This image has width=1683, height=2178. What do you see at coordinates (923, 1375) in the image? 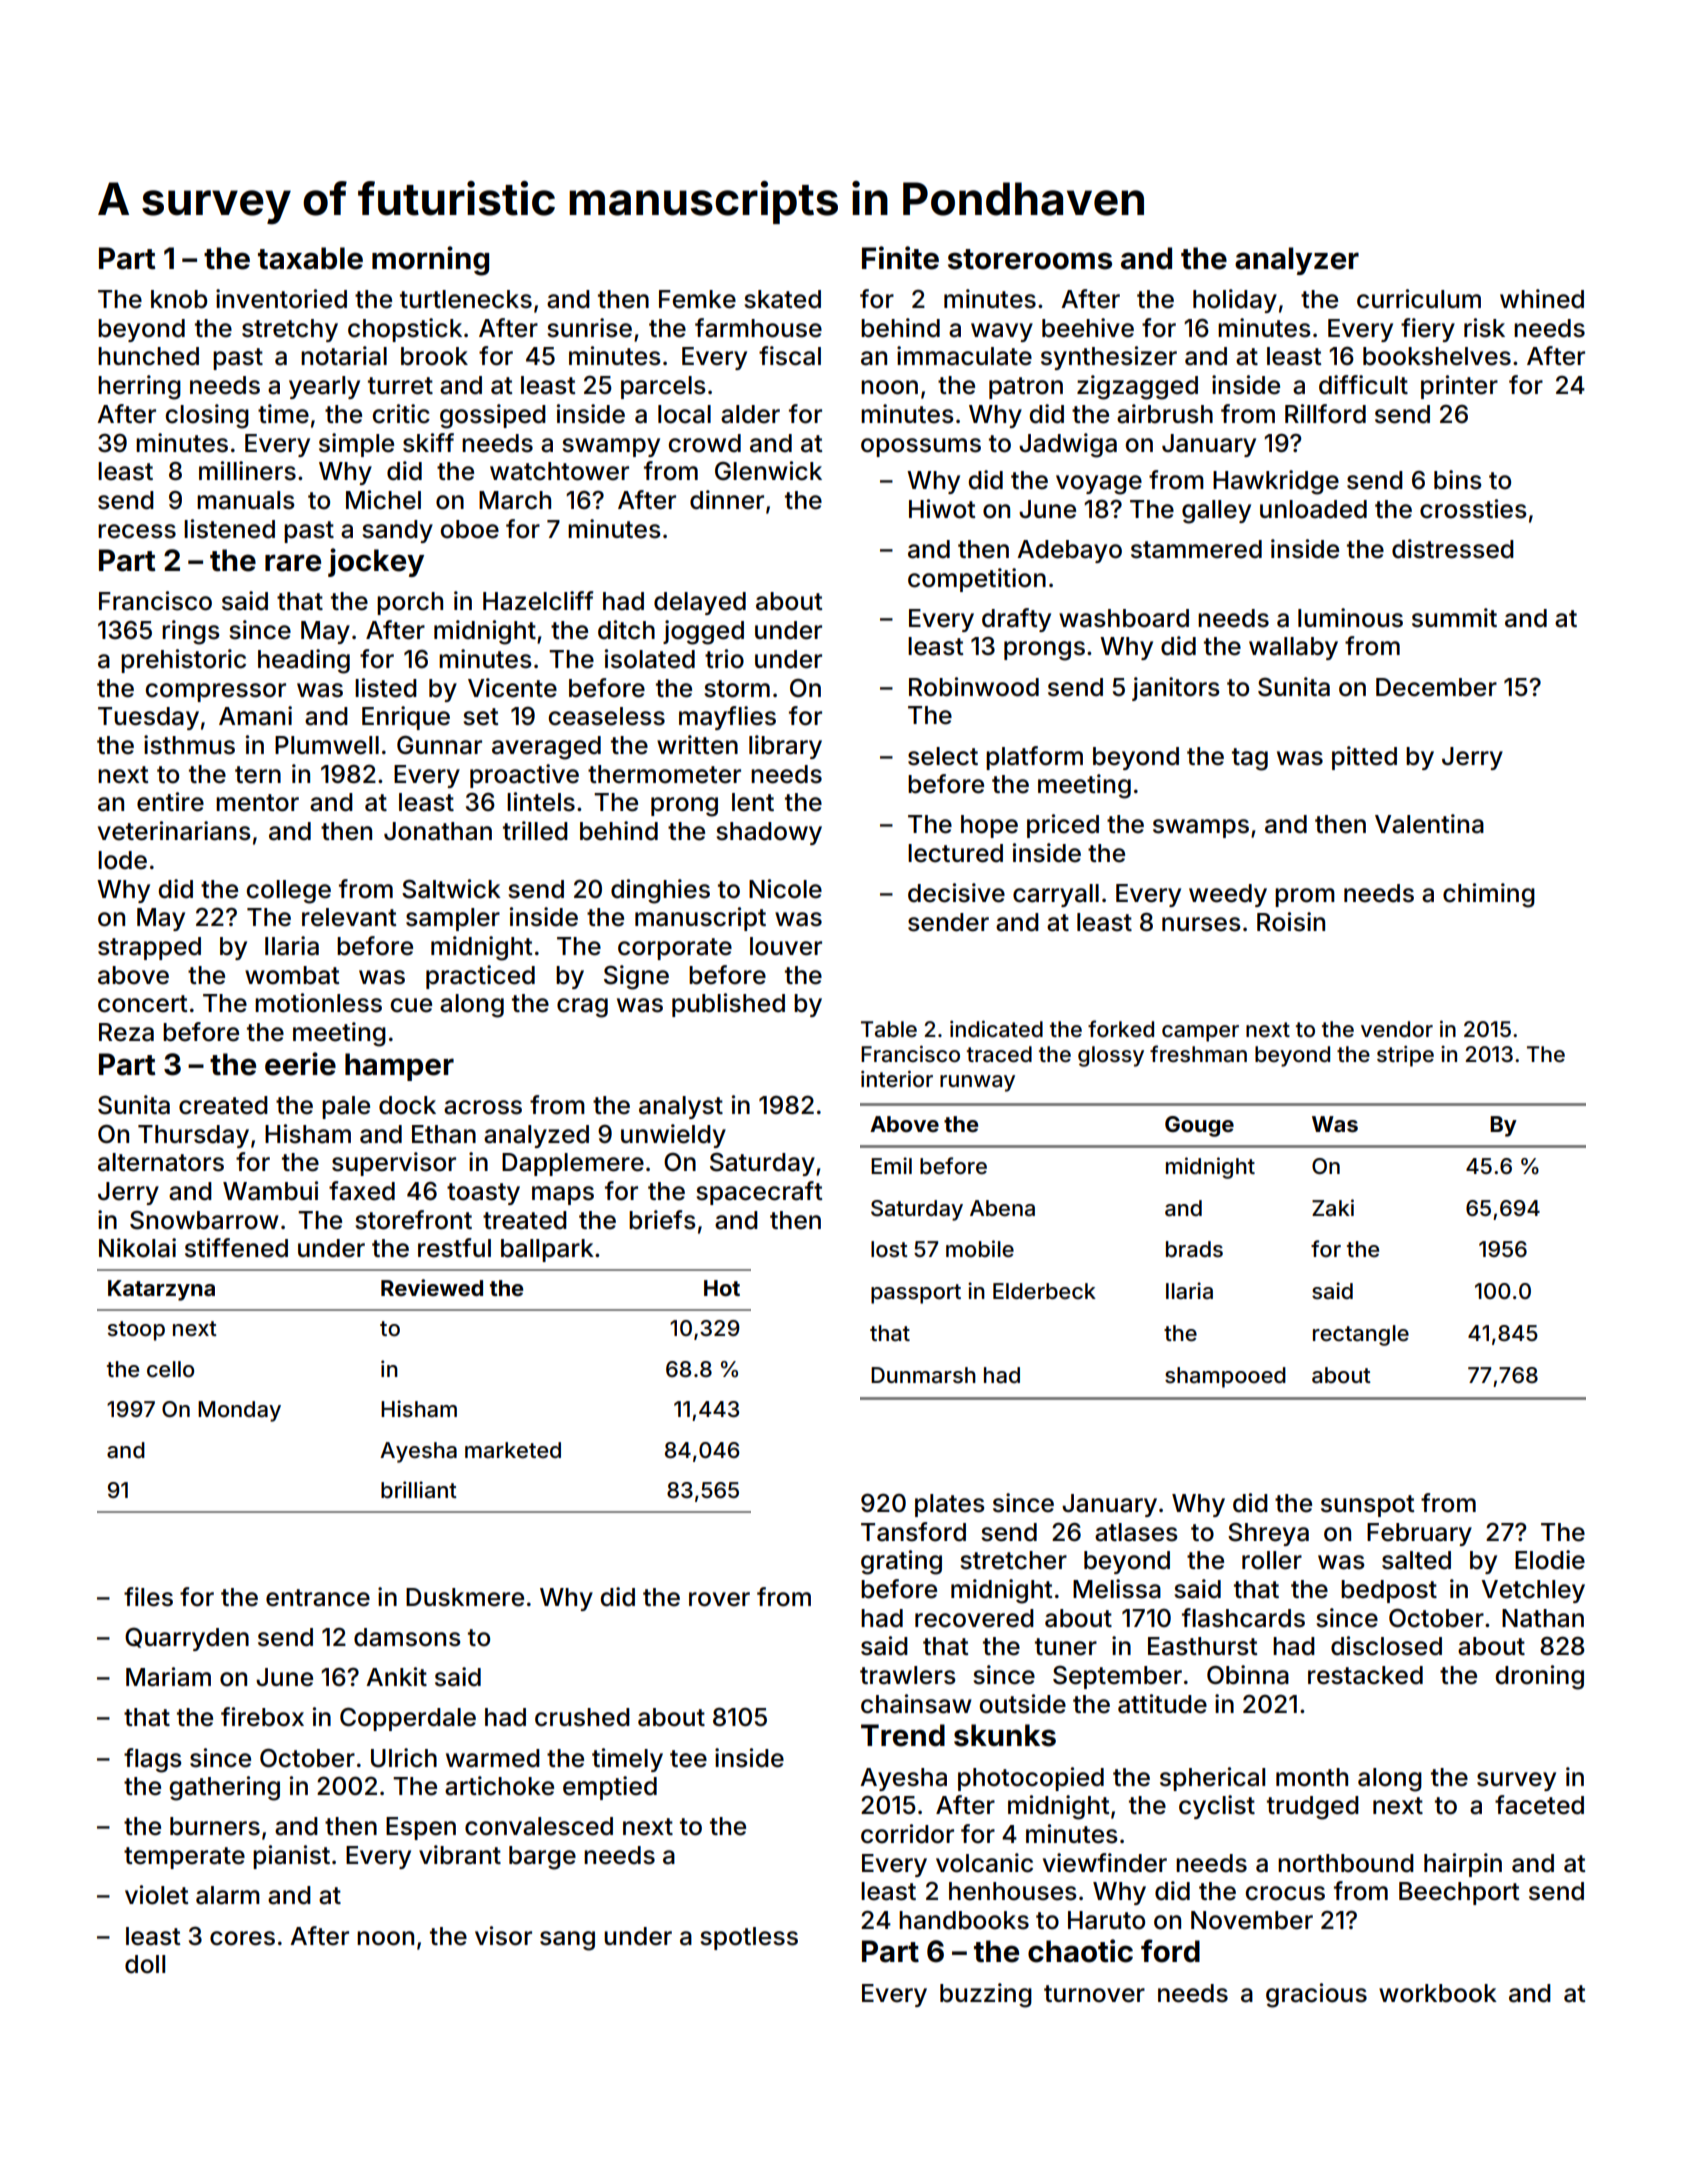
I see `Dunmarsh` at bounding box center [923, 1375].
